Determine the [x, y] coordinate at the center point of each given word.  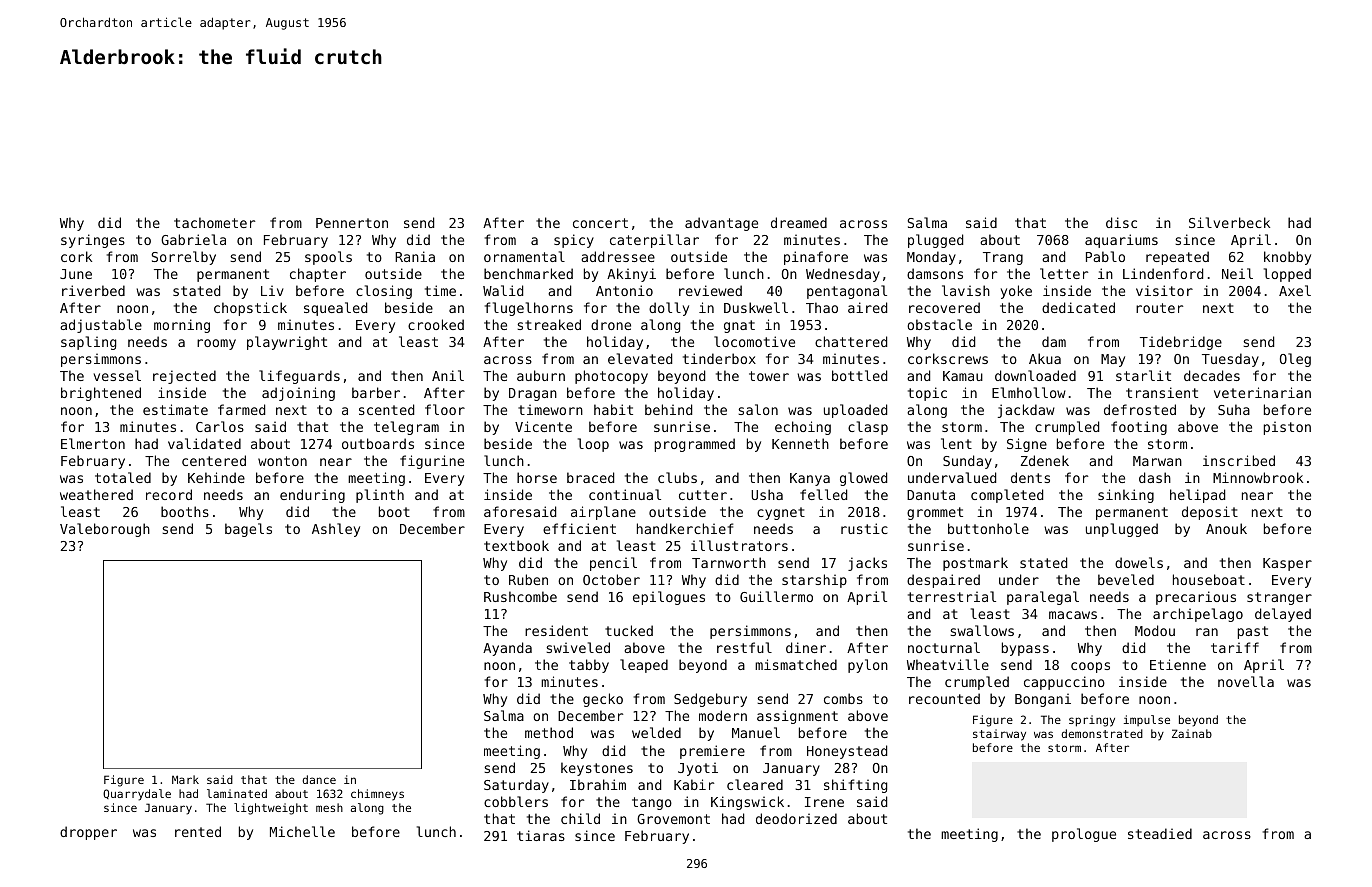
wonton [282, 461]
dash [1155, 477]
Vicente [543, 426]
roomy [216, 344]
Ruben [528, 579]
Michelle [302, 831]
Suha [1234, 409]
